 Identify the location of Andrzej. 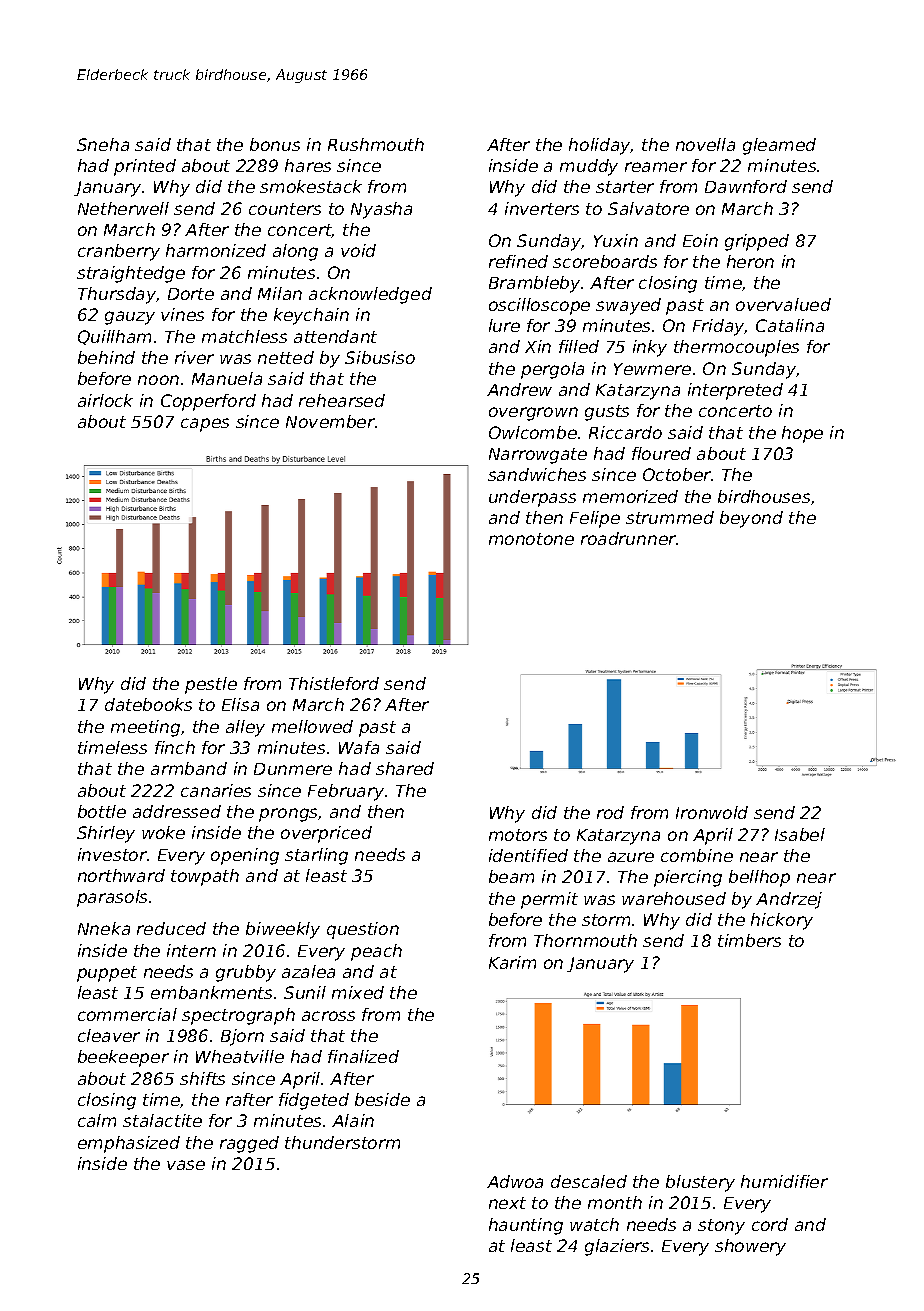
(789, 900).
